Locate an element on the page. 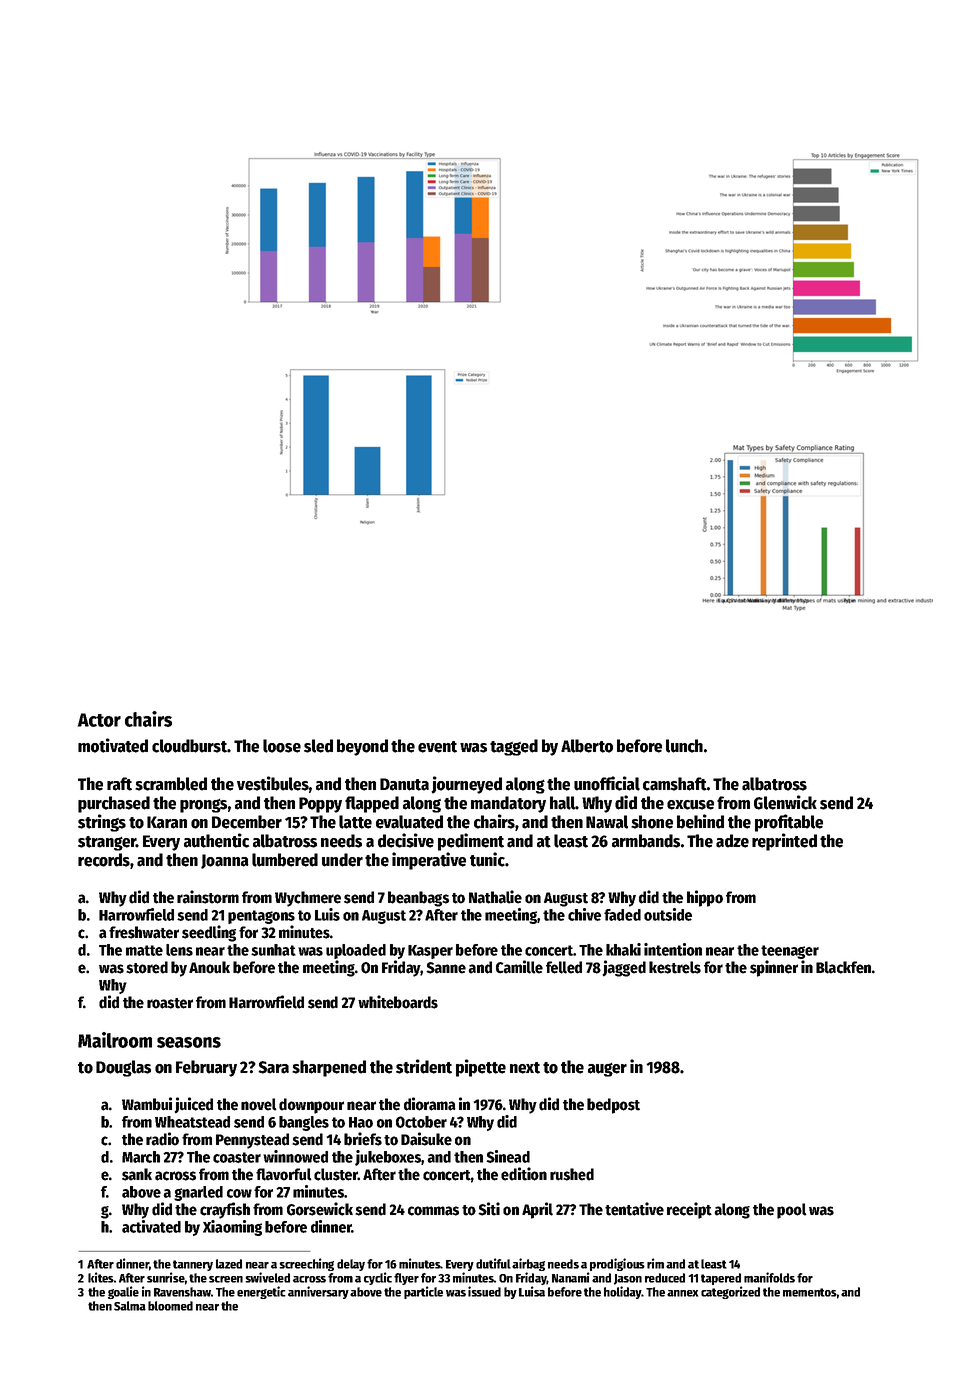  Salma is located at coordinates (130, 1306).
